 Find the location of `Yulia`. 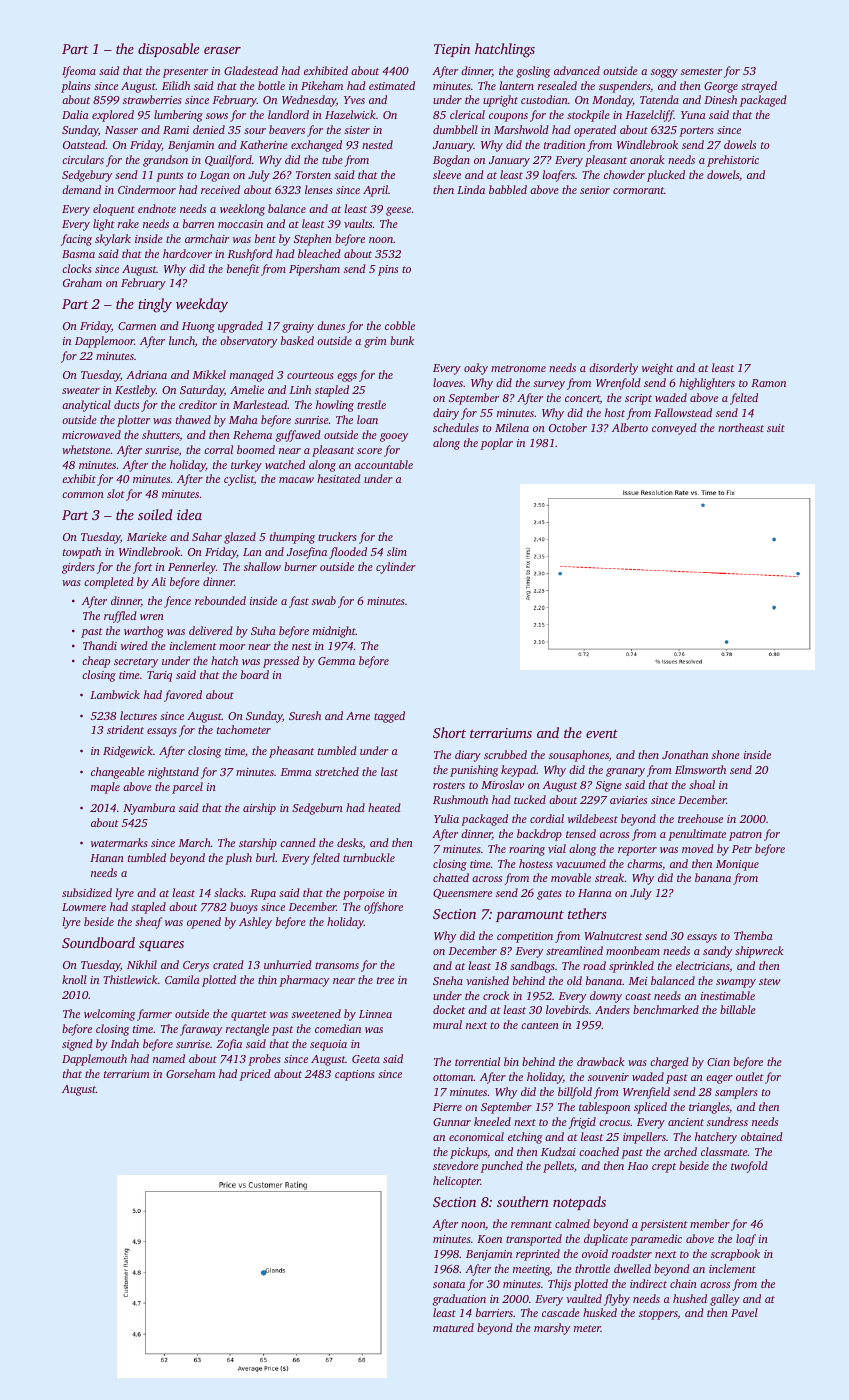

Yulia is located at coordinates (446, 818).
